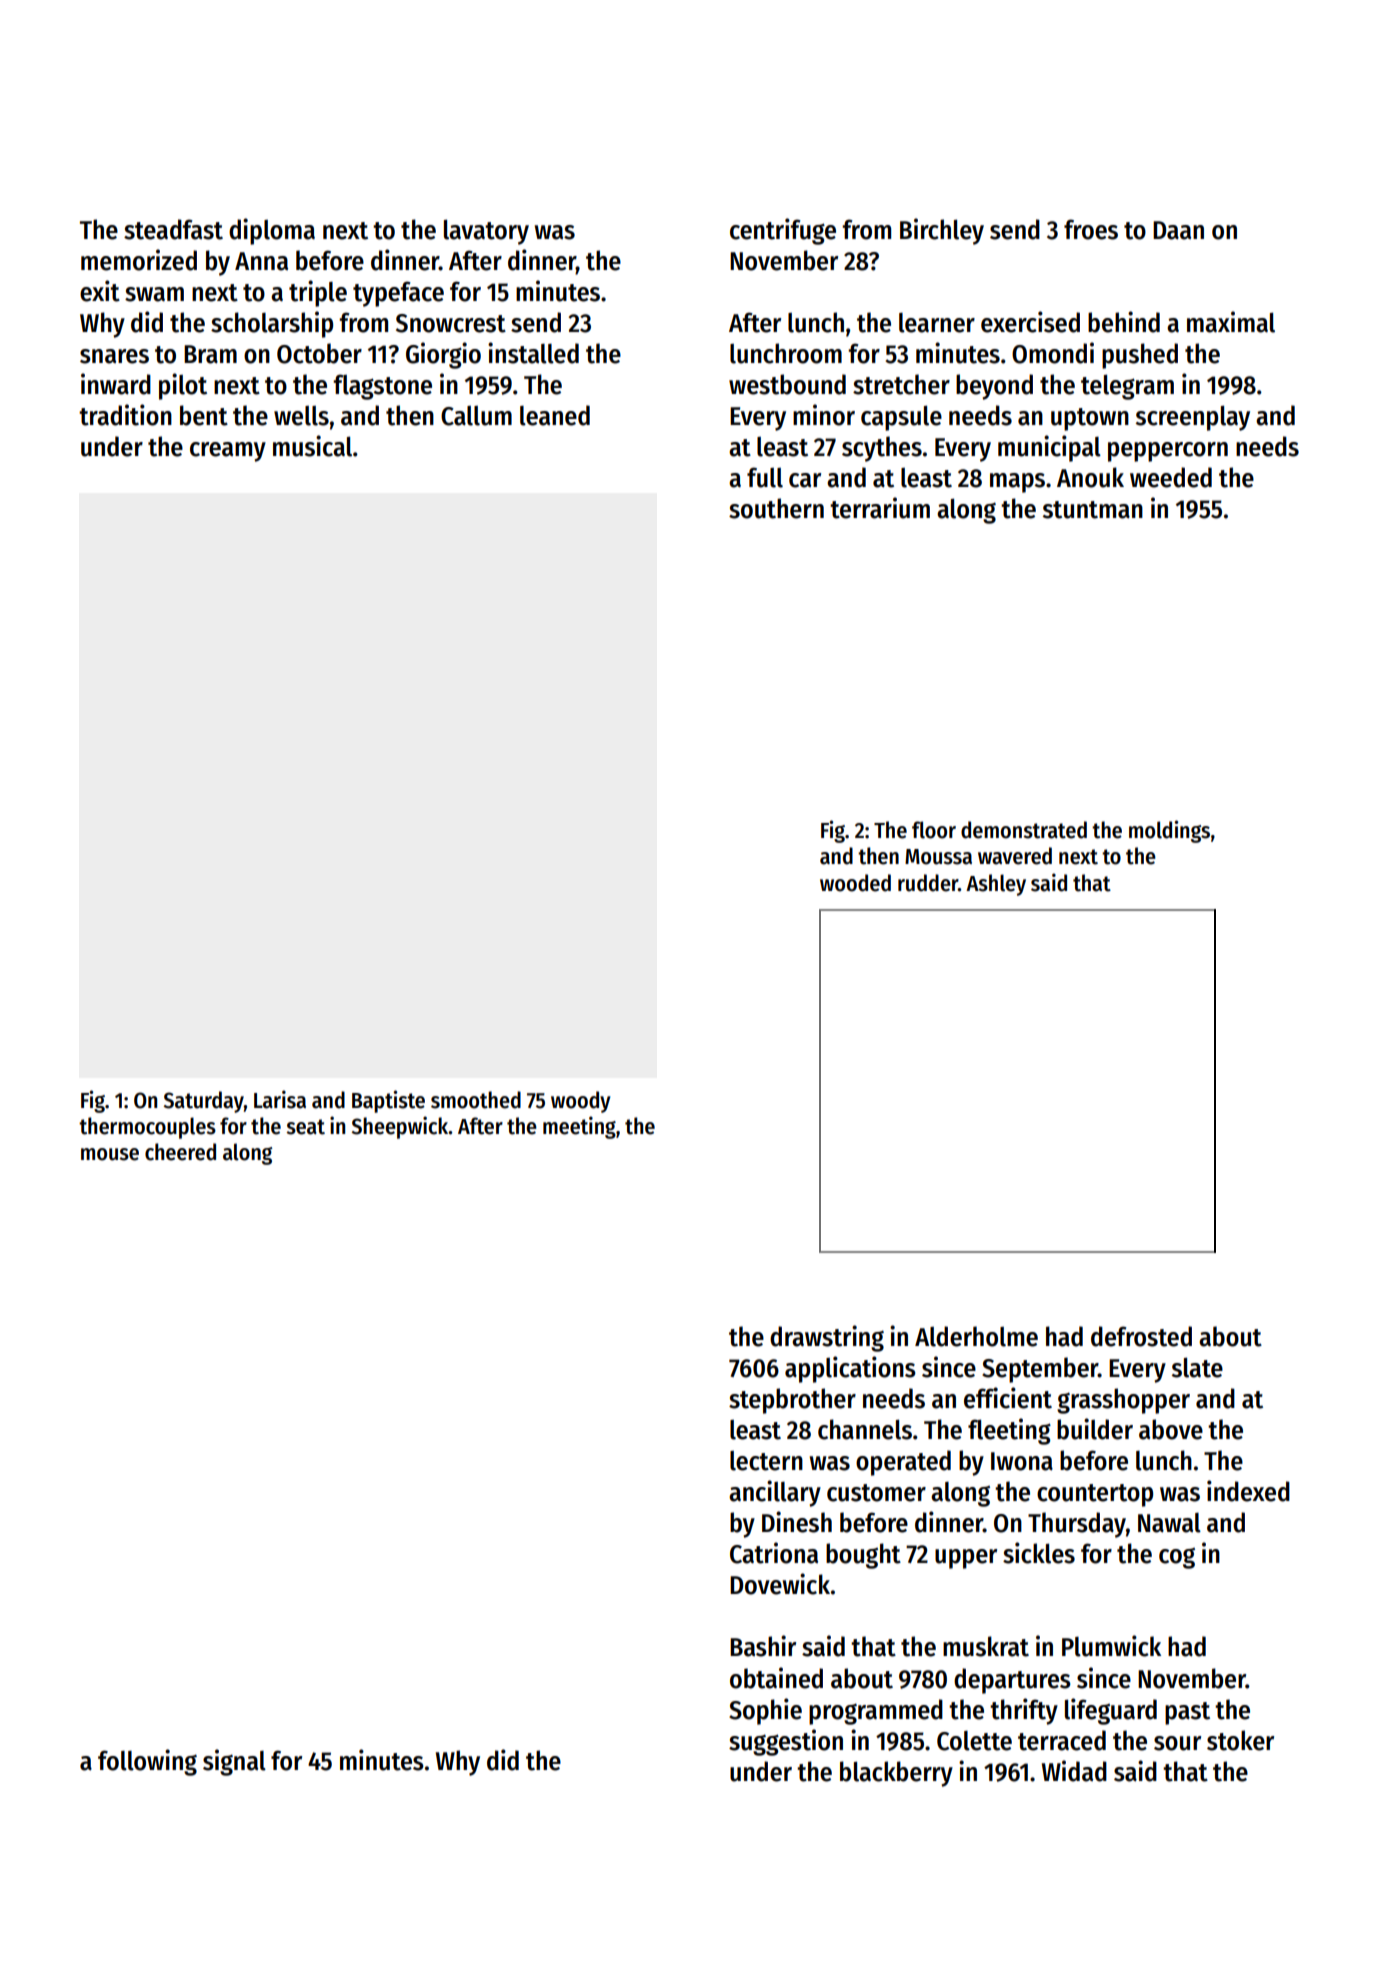 This page has height=1969, width=1386. Describe the element at coordinates (272, 231) in the page. I see `diploma` at that location.
